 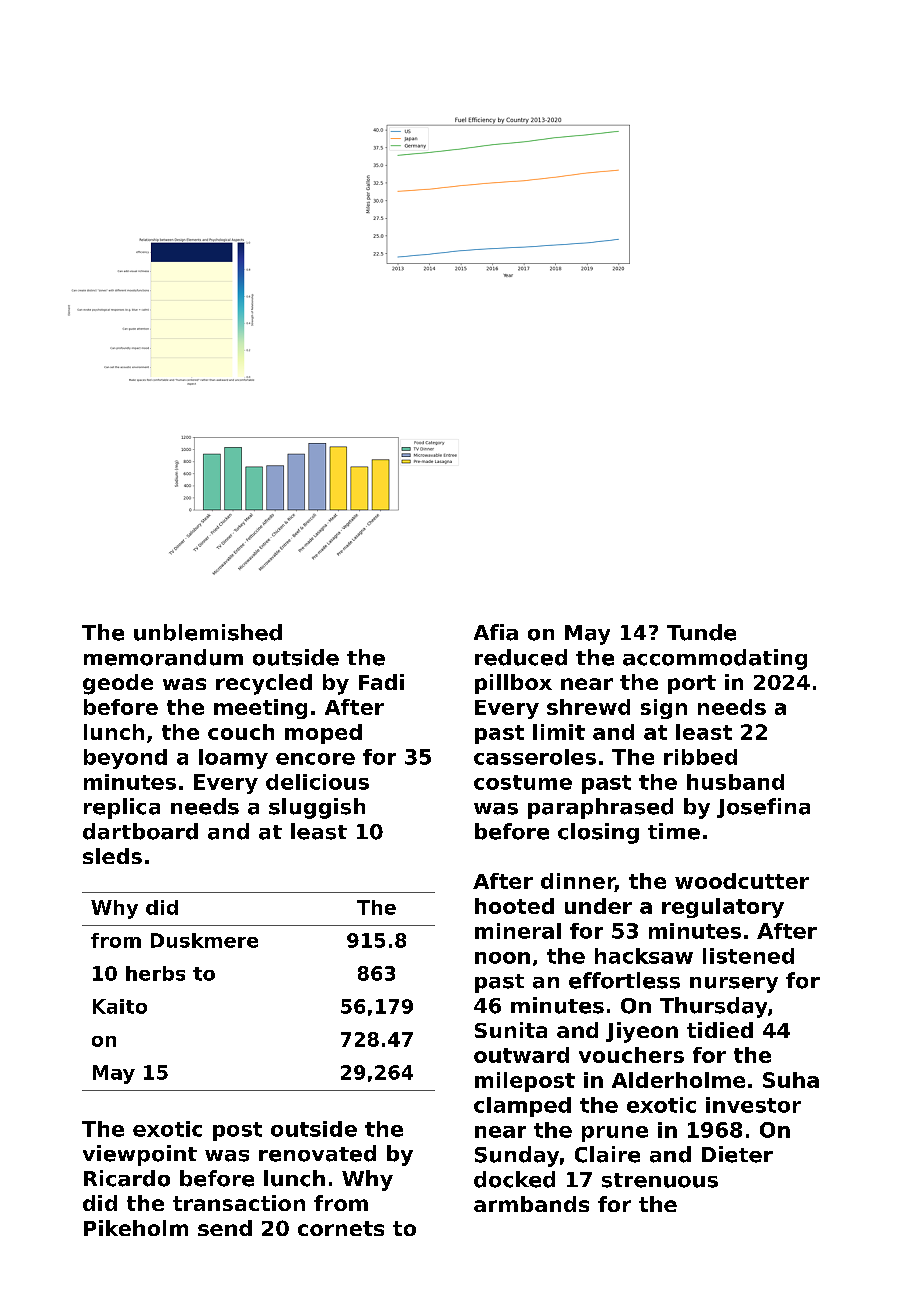 I want to click on paraphrased, so click(x=600, y=808).
